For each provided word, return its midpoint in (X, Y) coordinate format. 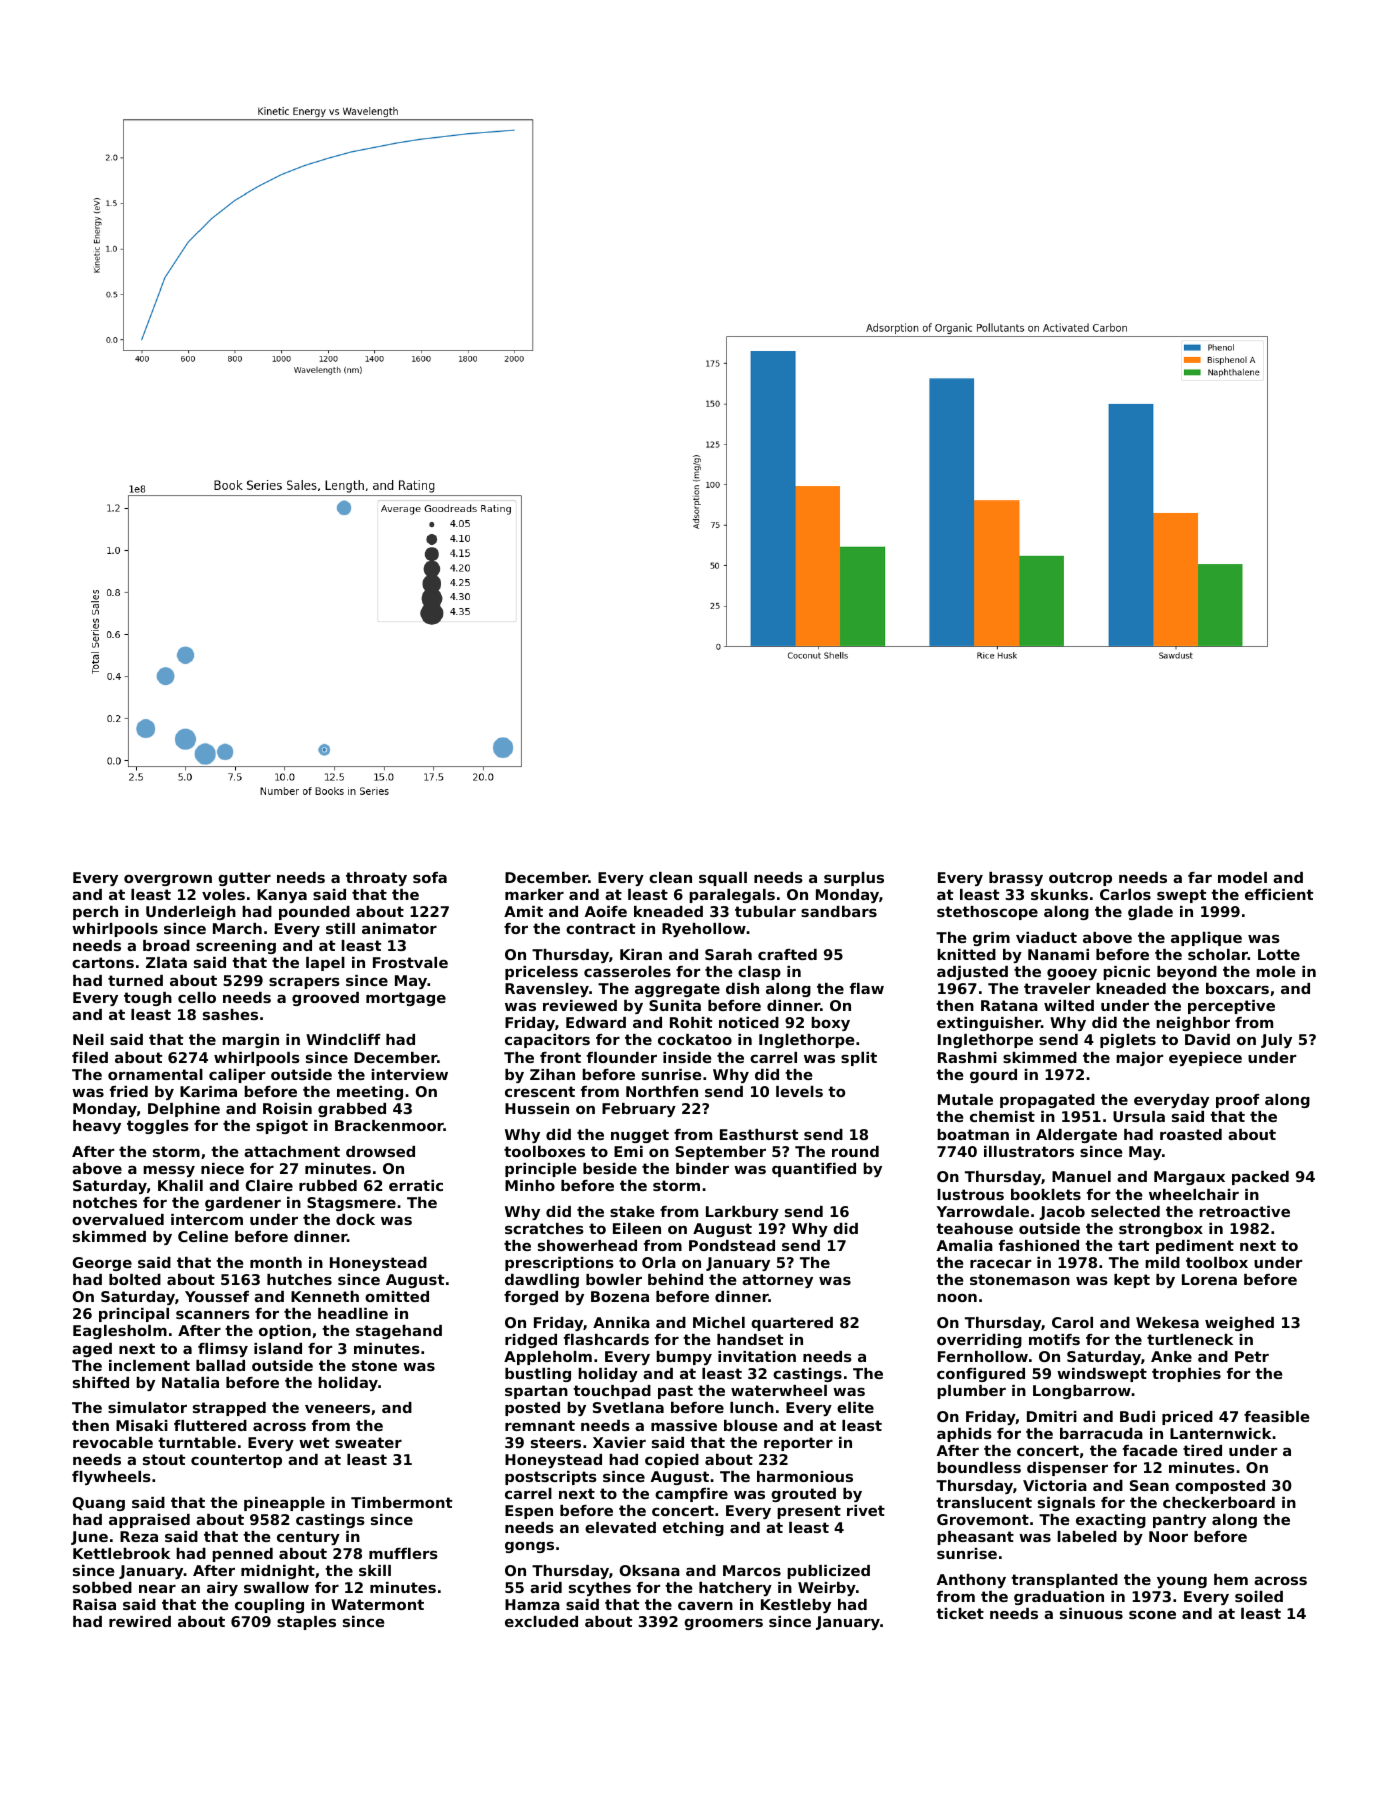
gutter (244, 879)
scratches (544, 1228)
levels (799, 1091)
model (1242, 877)
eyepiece (1205, 1059)
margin (250, 1041)
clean (670, 877)
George (102, 1264)
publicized (828, 1572)
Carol (1072, 1322)
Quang (99, 1504)
